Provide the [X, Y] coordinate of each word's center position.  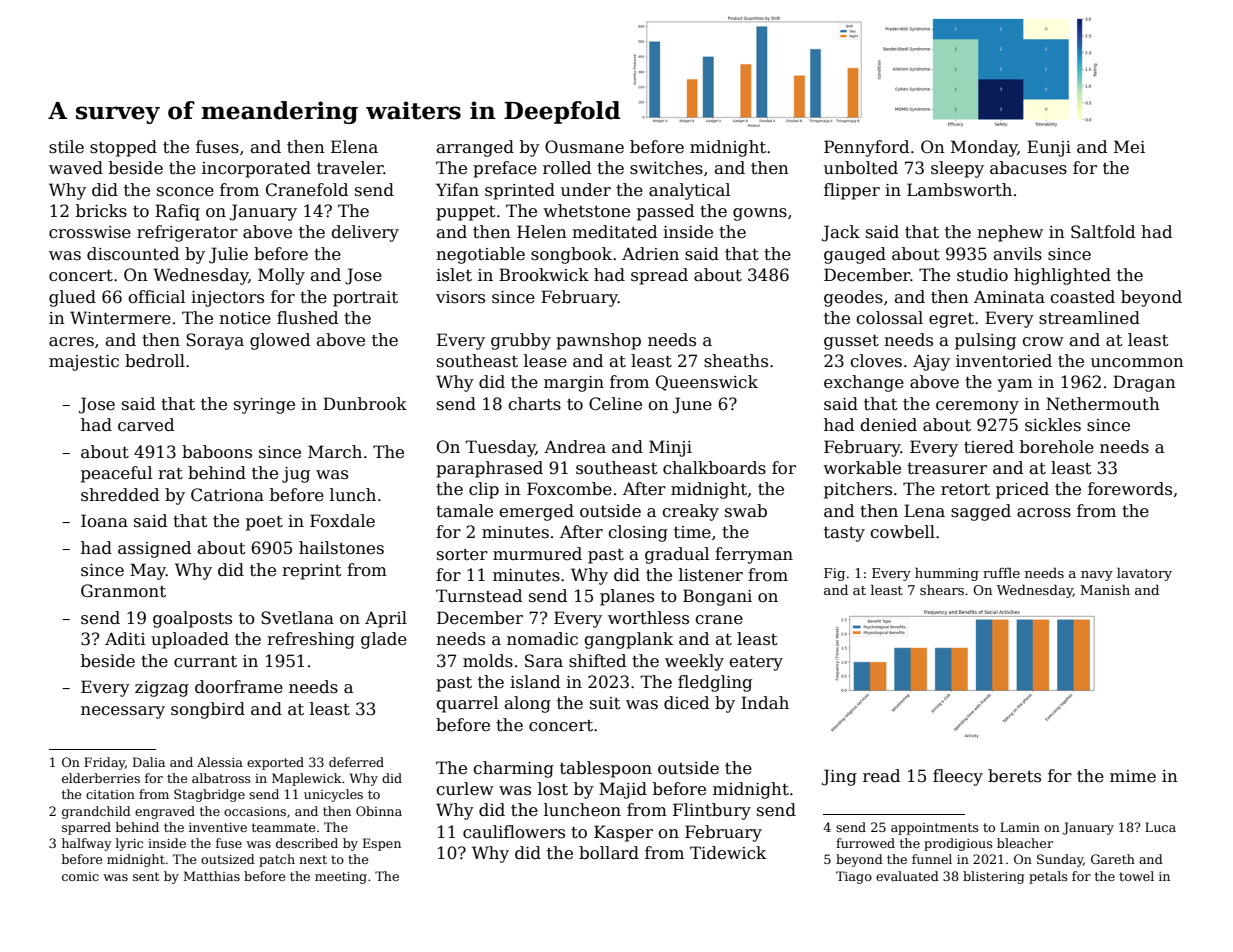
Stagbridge [209, 795]
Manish [1105, 589]
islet [454, 275]
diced [686, 703]
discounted [133, 254]
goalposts [192, 619]
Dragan [1144, 383]
